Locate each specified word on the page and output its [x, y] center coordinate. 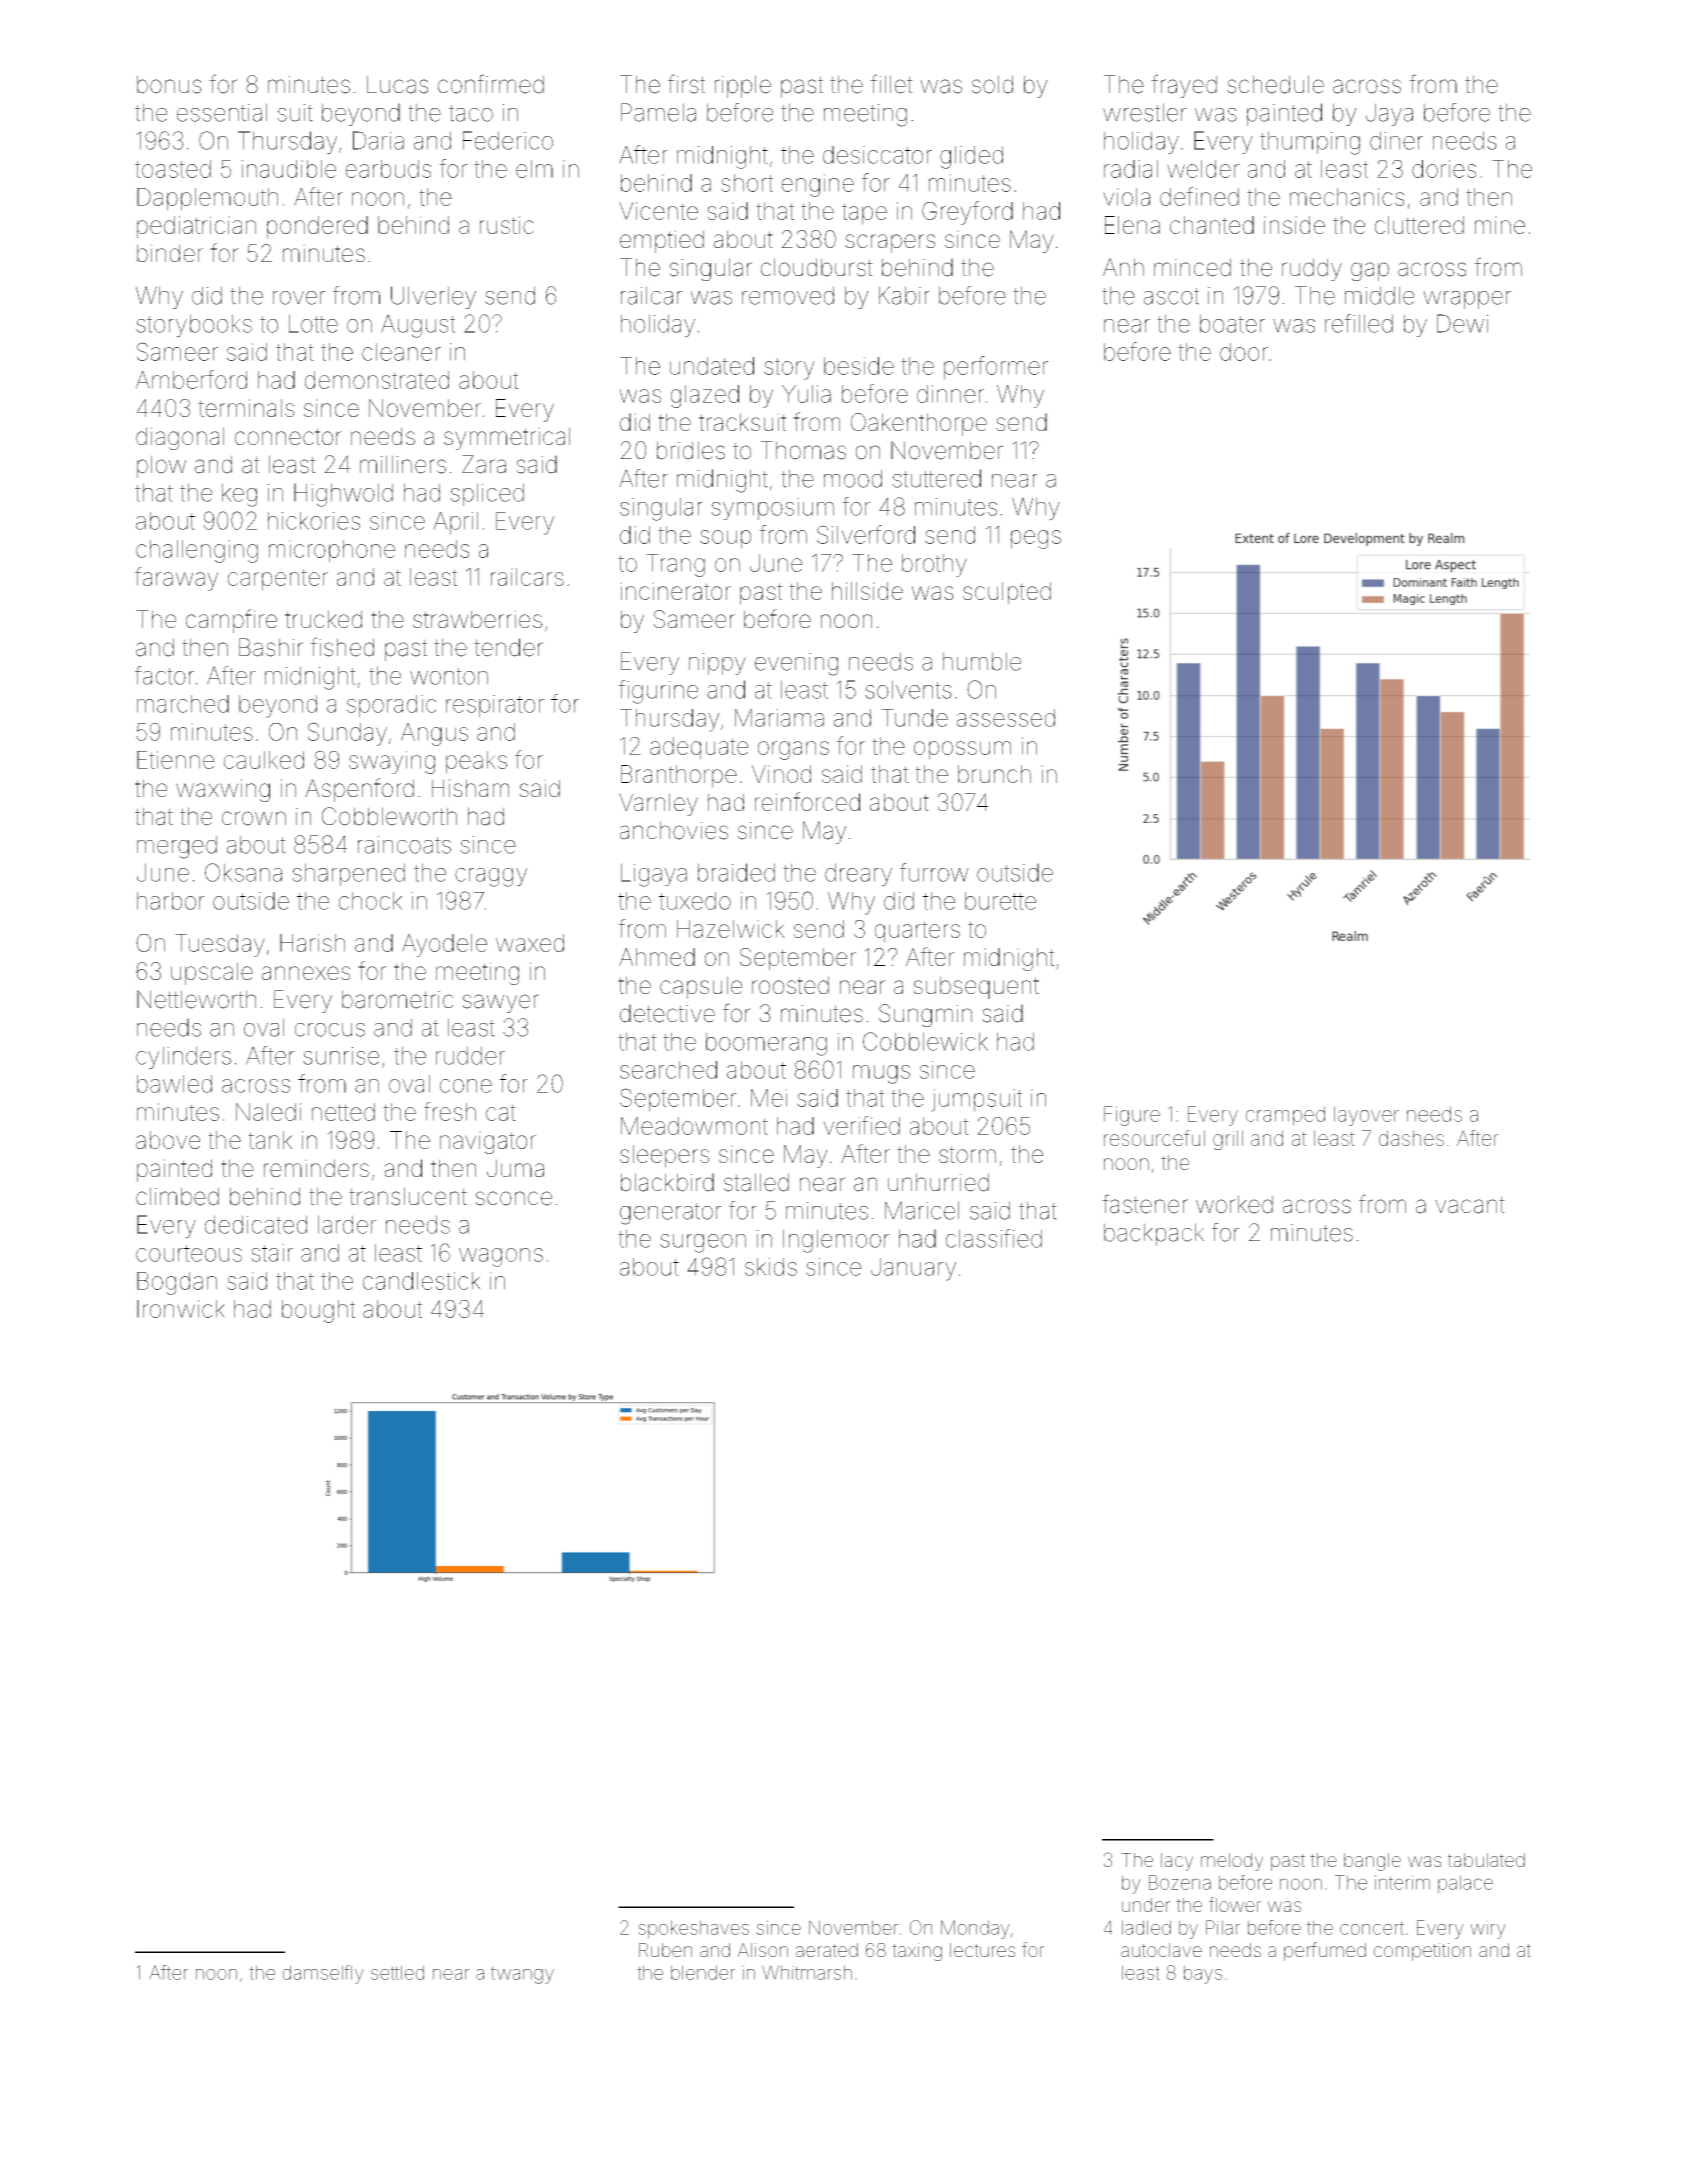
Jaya [1389, 114]
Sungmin [925, 1015]
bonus [169, 84]
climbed [177, 1196]
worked [1234, 1204]
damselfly [323, 1974]
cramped [1285, 1116]
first [686, 84]
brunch [994, 774]
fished [342, 647]
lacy [1177, 1862]
